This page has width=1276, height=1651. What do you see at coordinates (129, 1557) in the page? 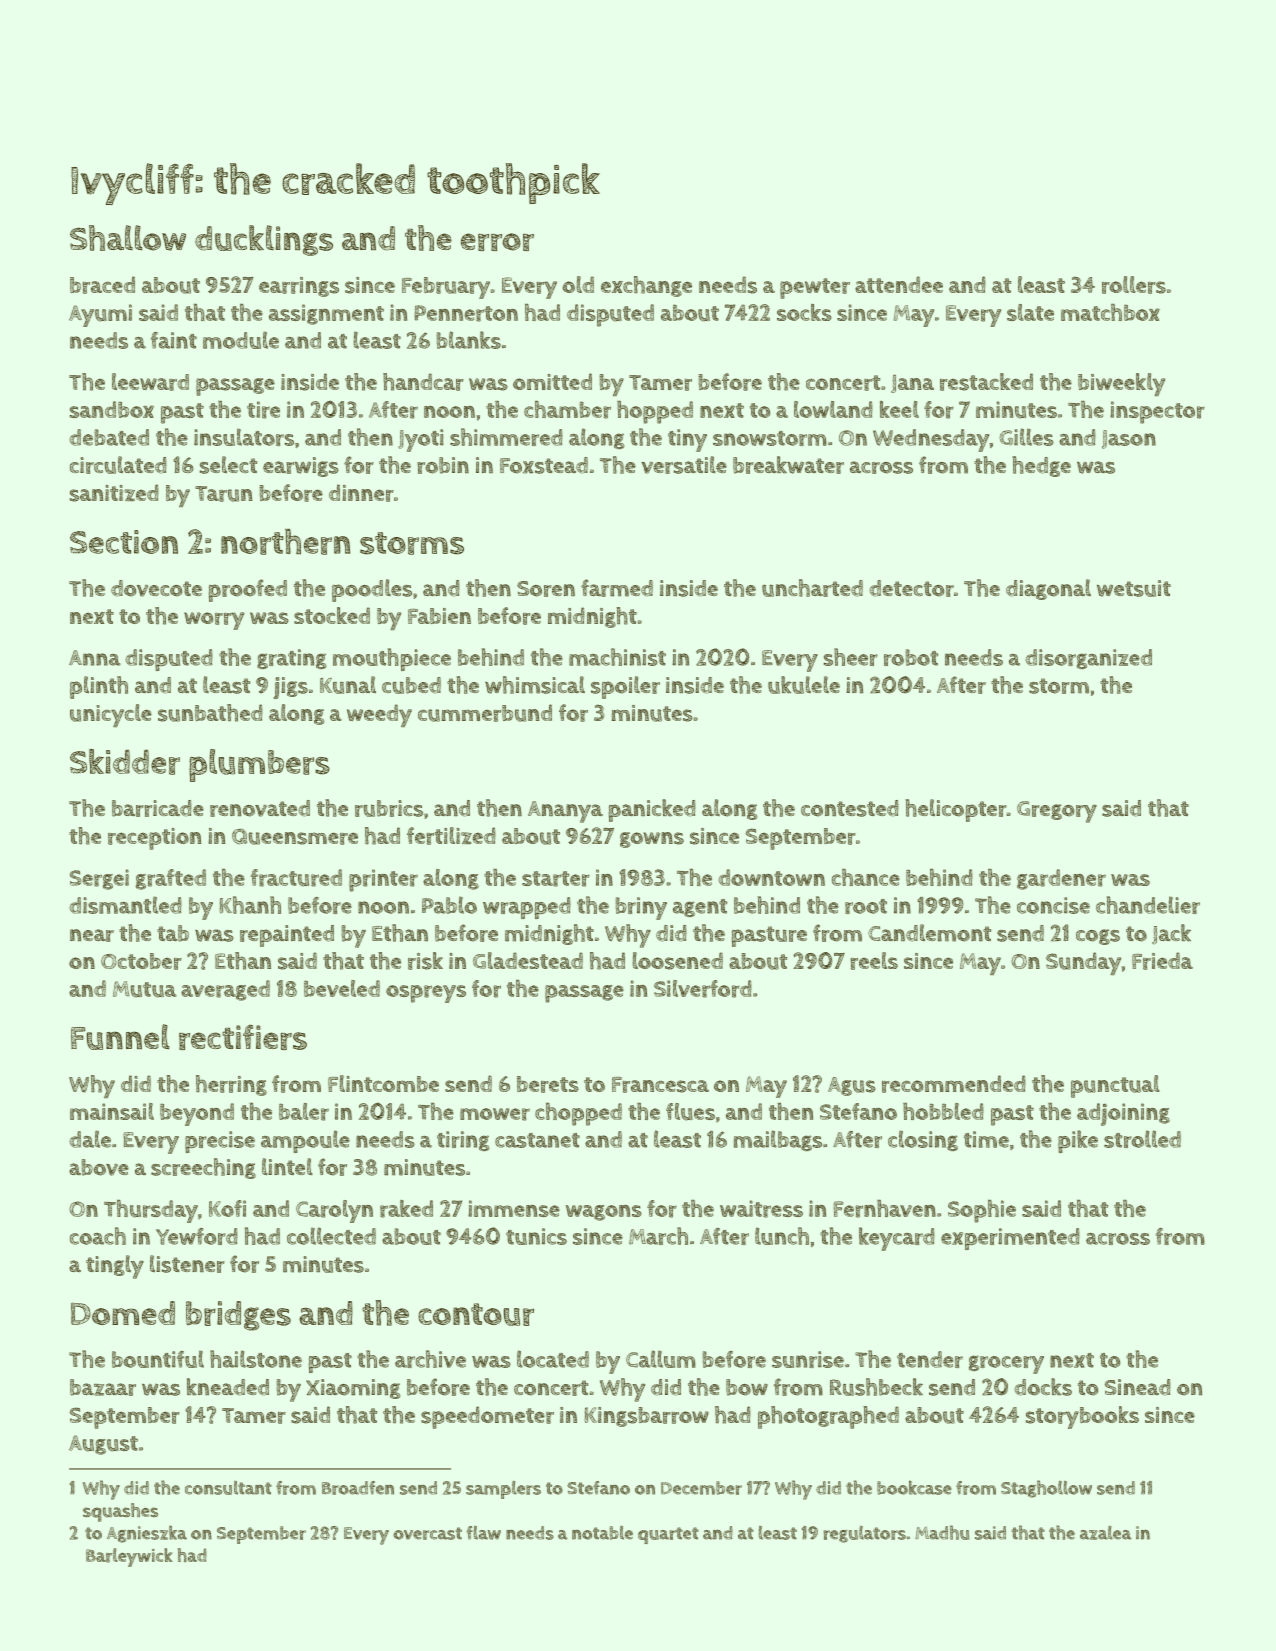
I see `Barleywick` at bounding box center [129, 1557].
